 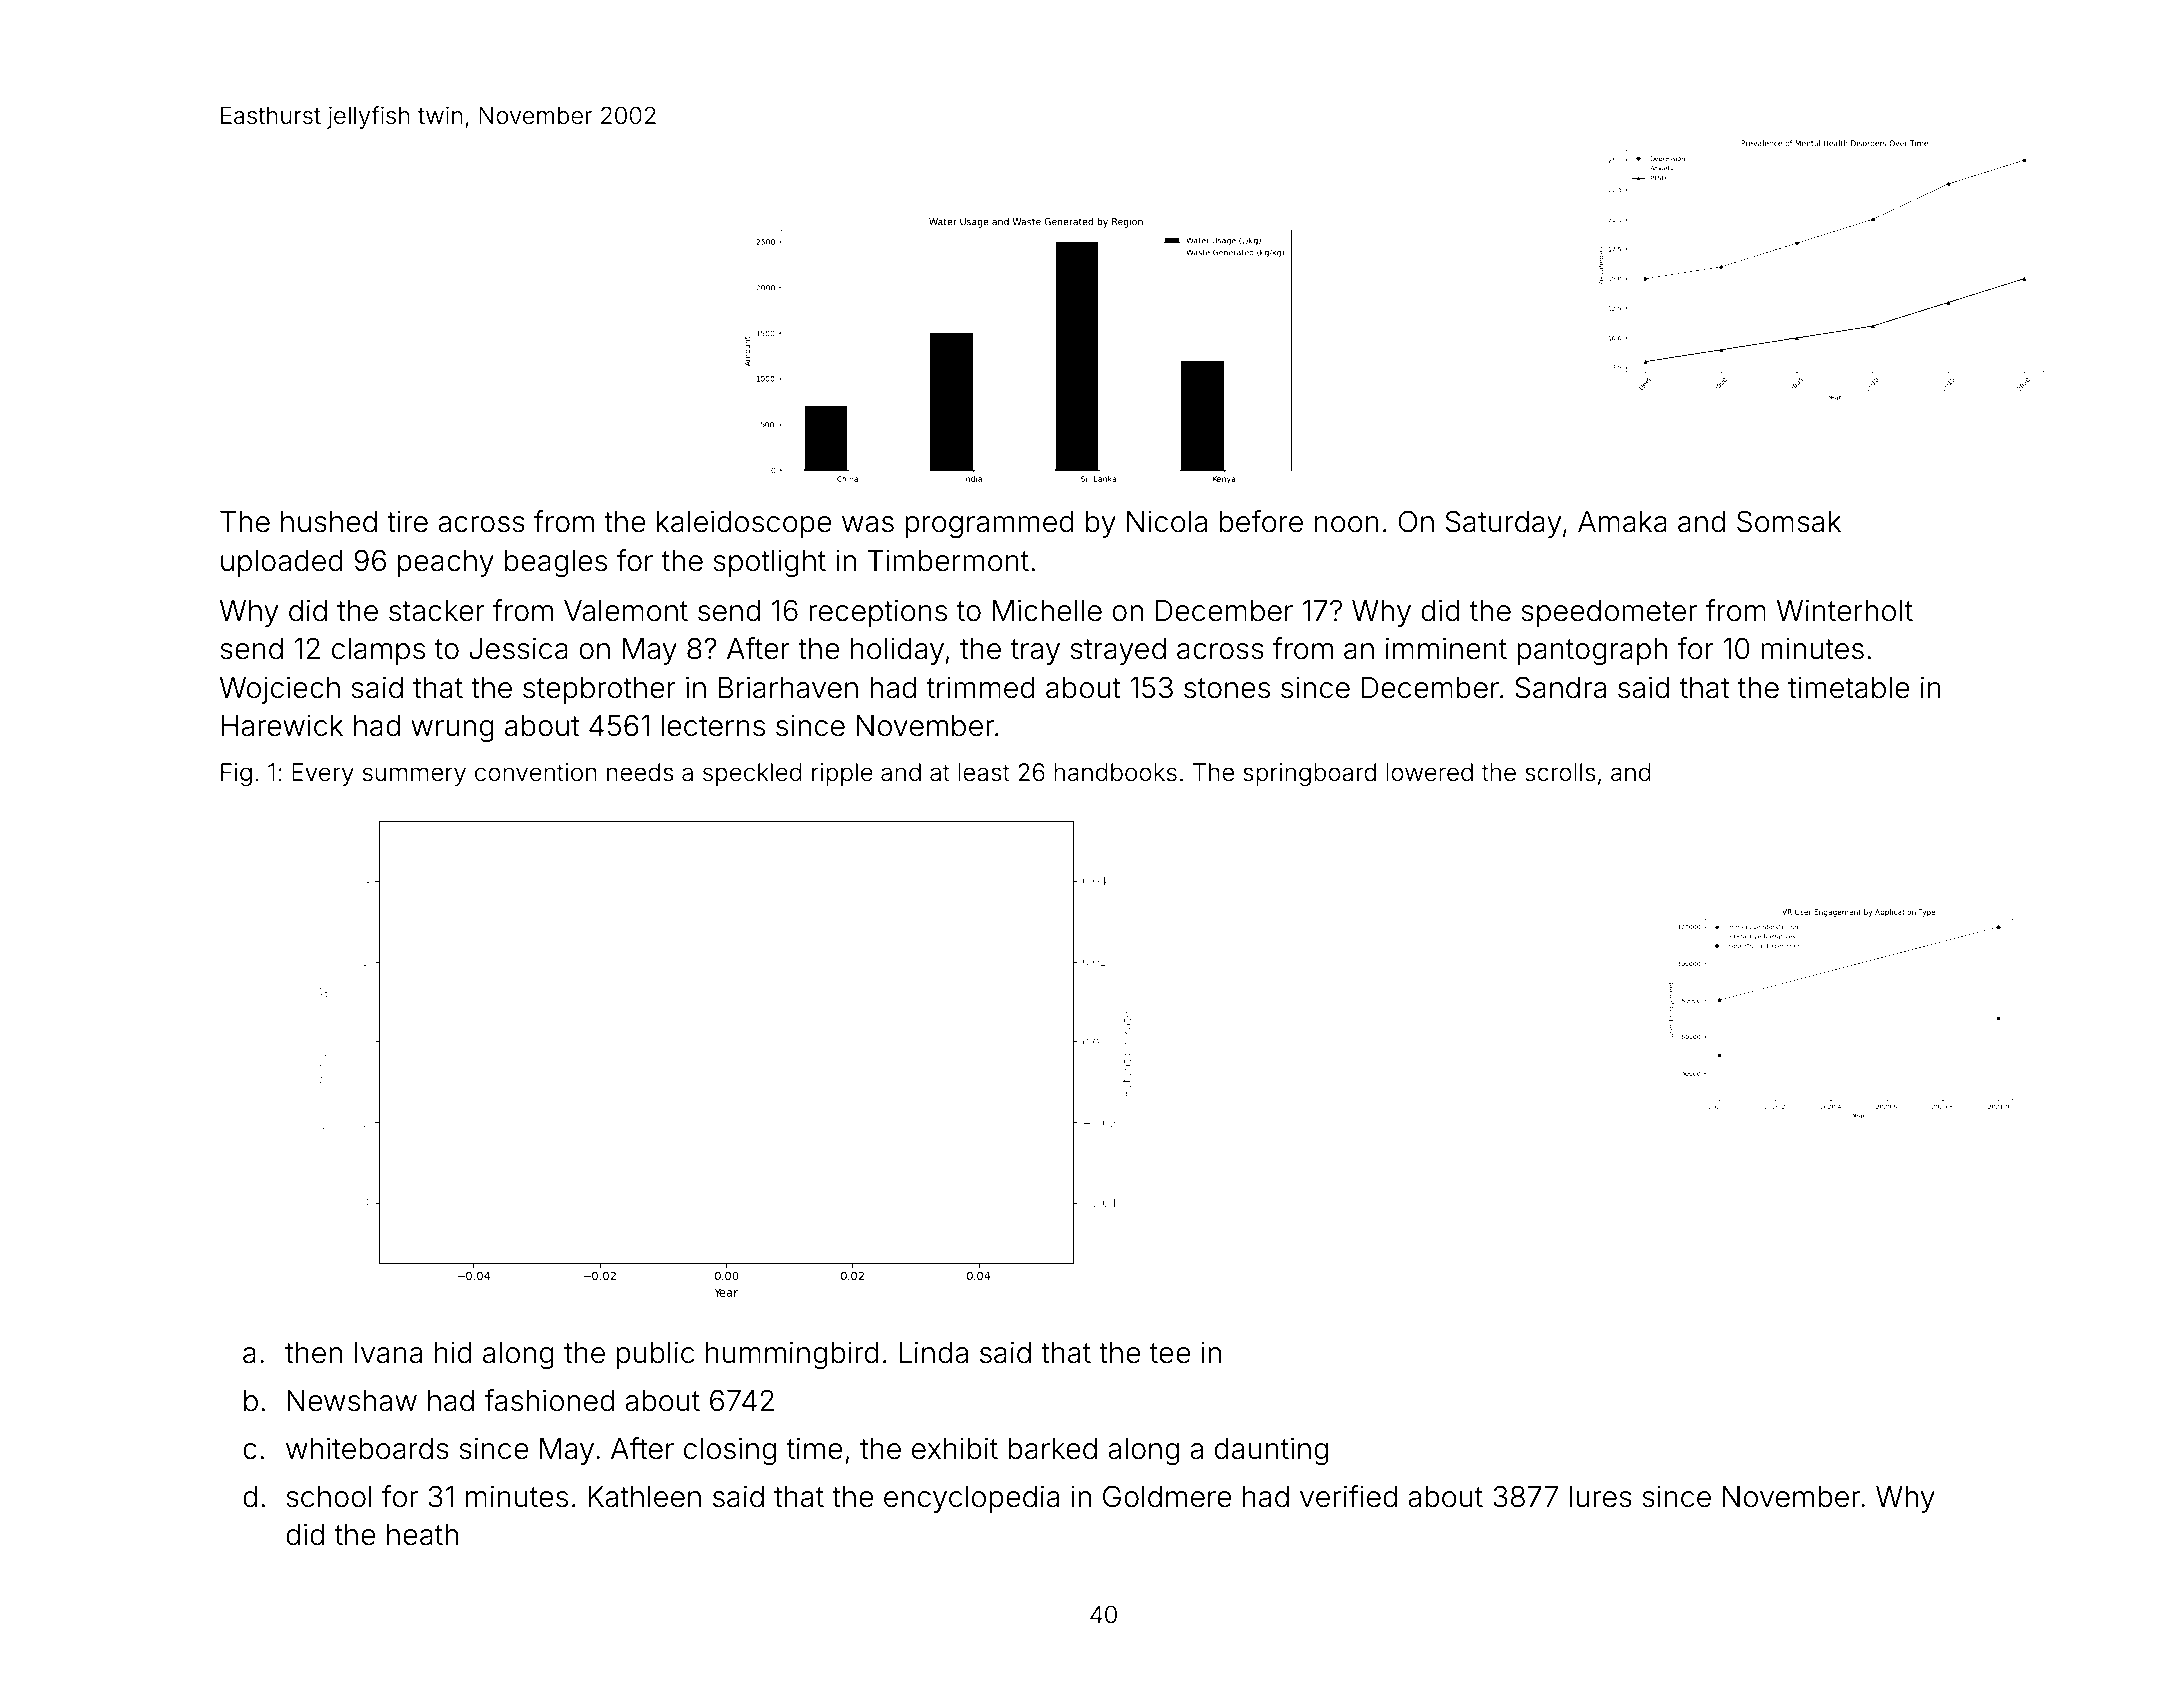 What do you see at coordinates (1170, 1353) in the document?
I see `tee` at bounding box center [1170, 1353].
